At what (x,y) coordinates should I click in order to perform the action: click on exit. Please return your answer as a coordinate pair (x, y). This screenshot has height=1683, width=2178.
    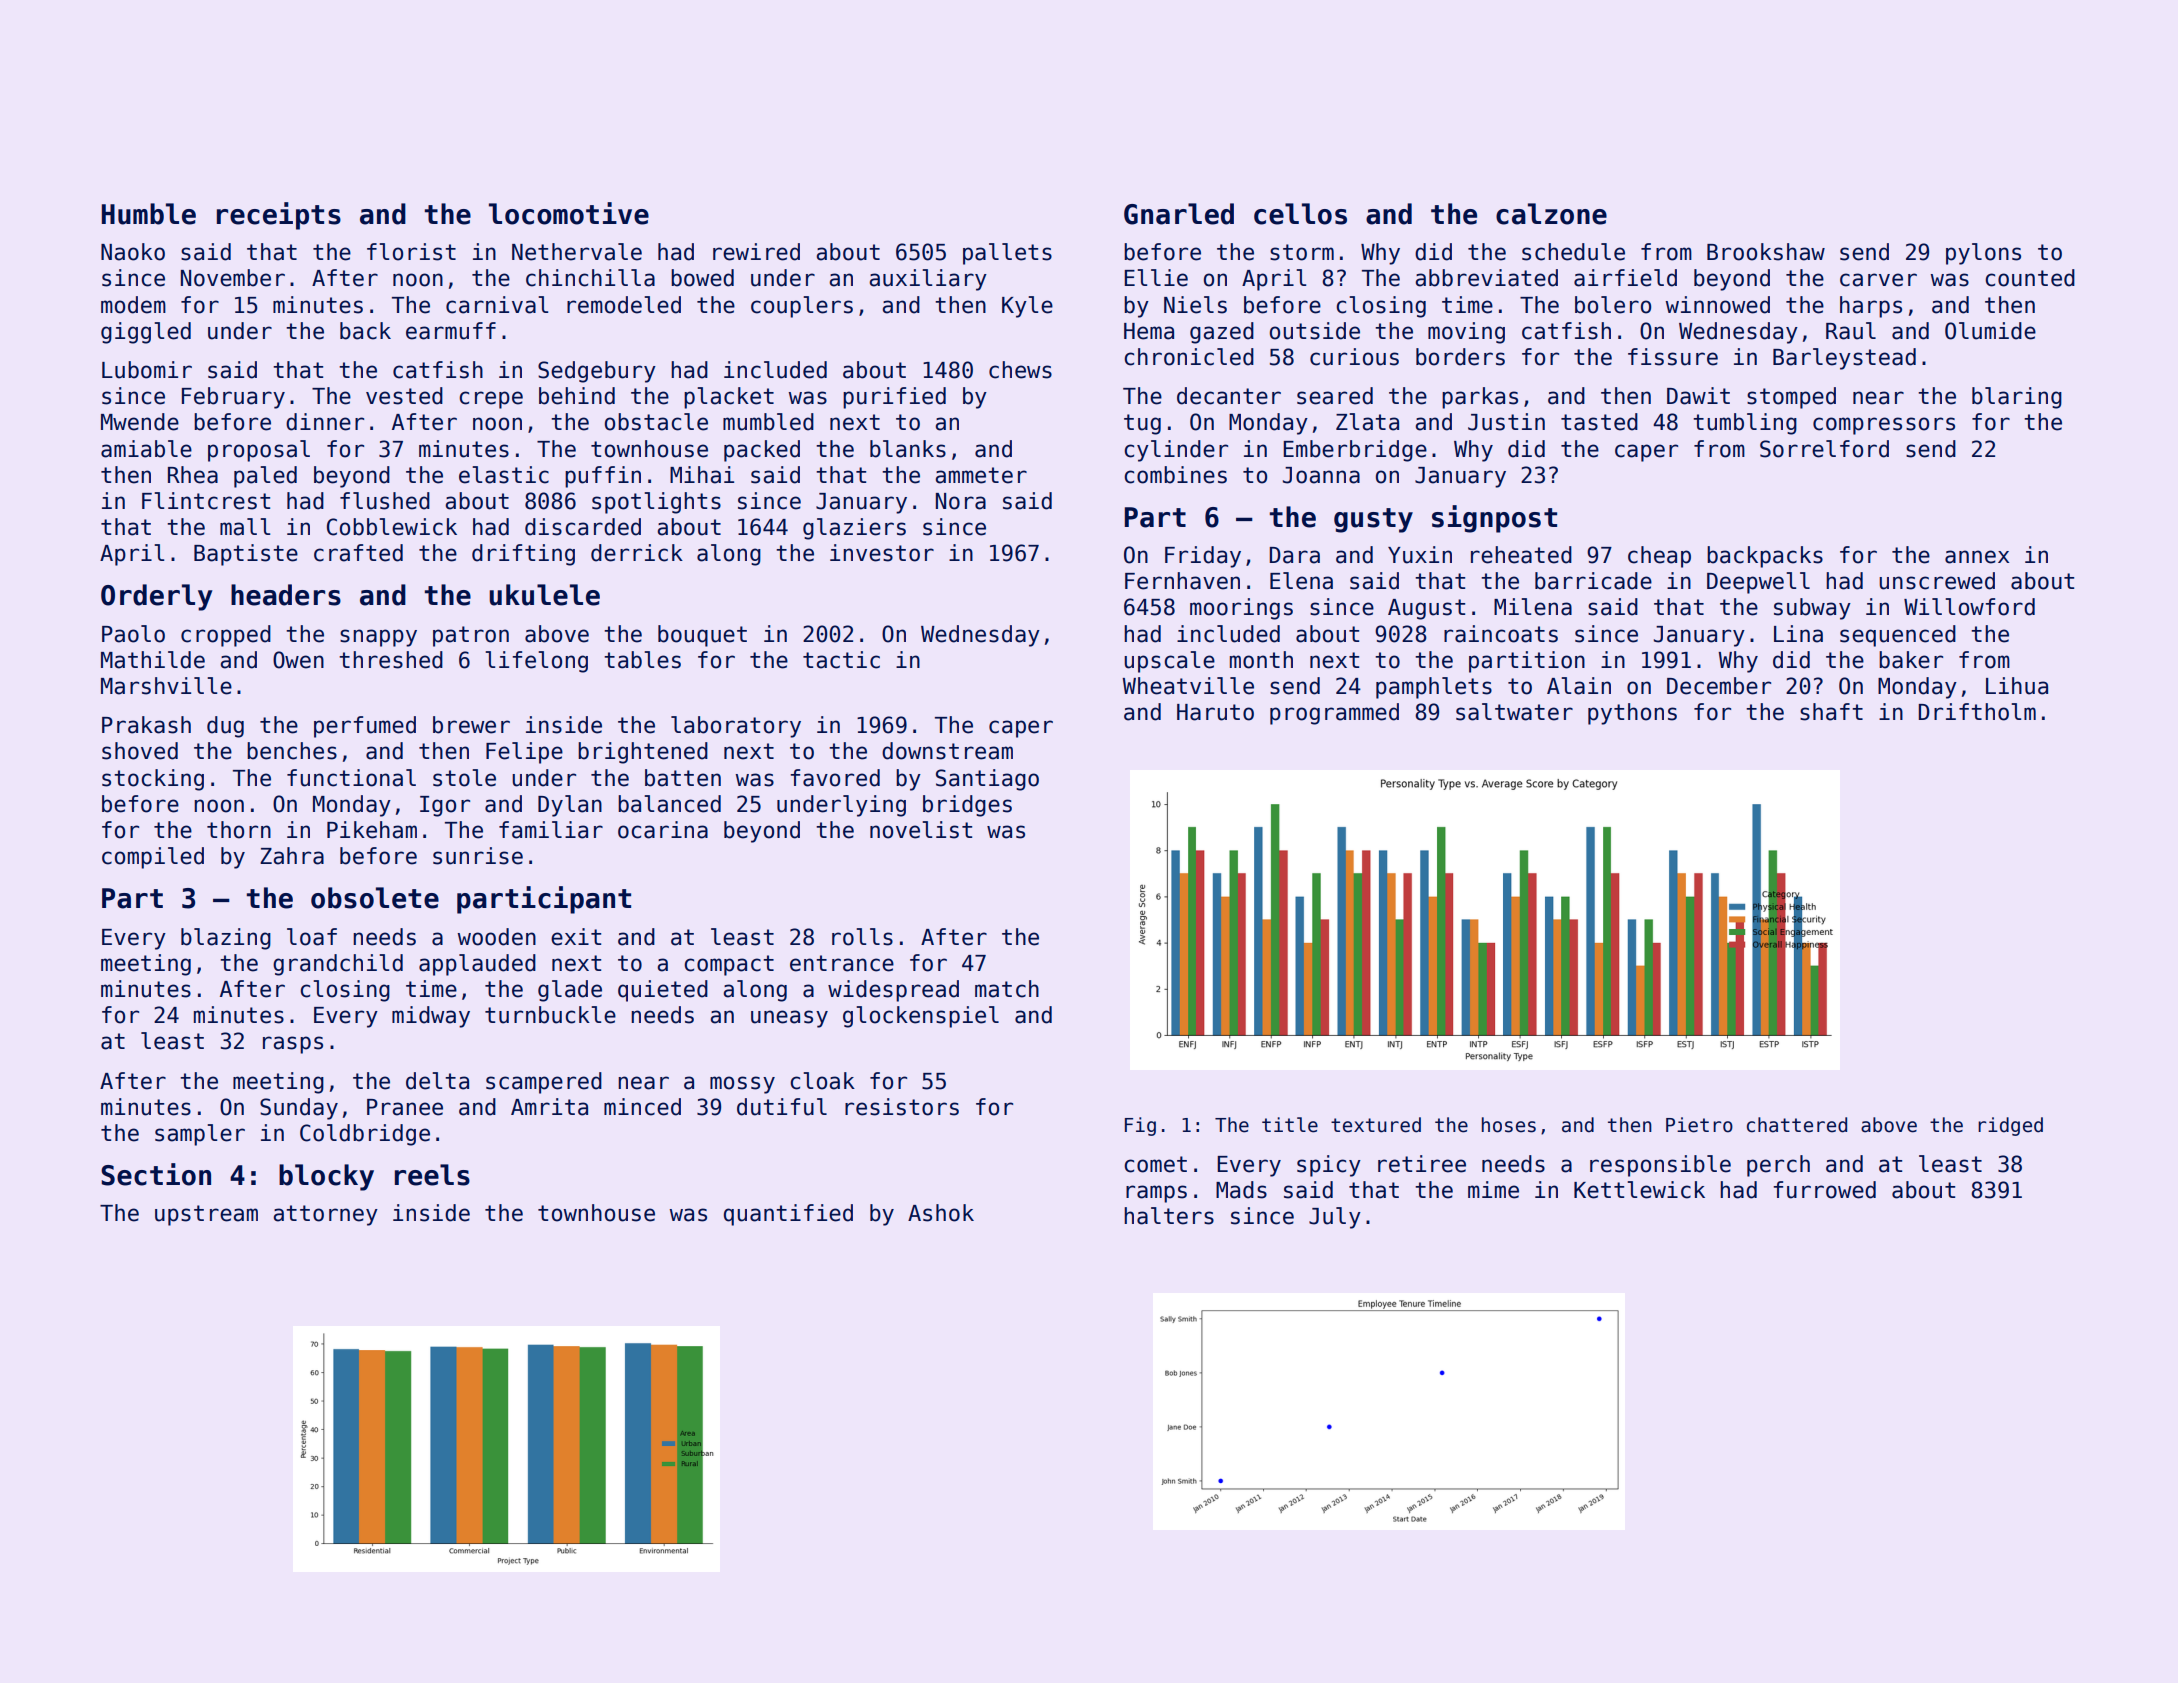
    Looking at the image, I should click on (576, 937).
